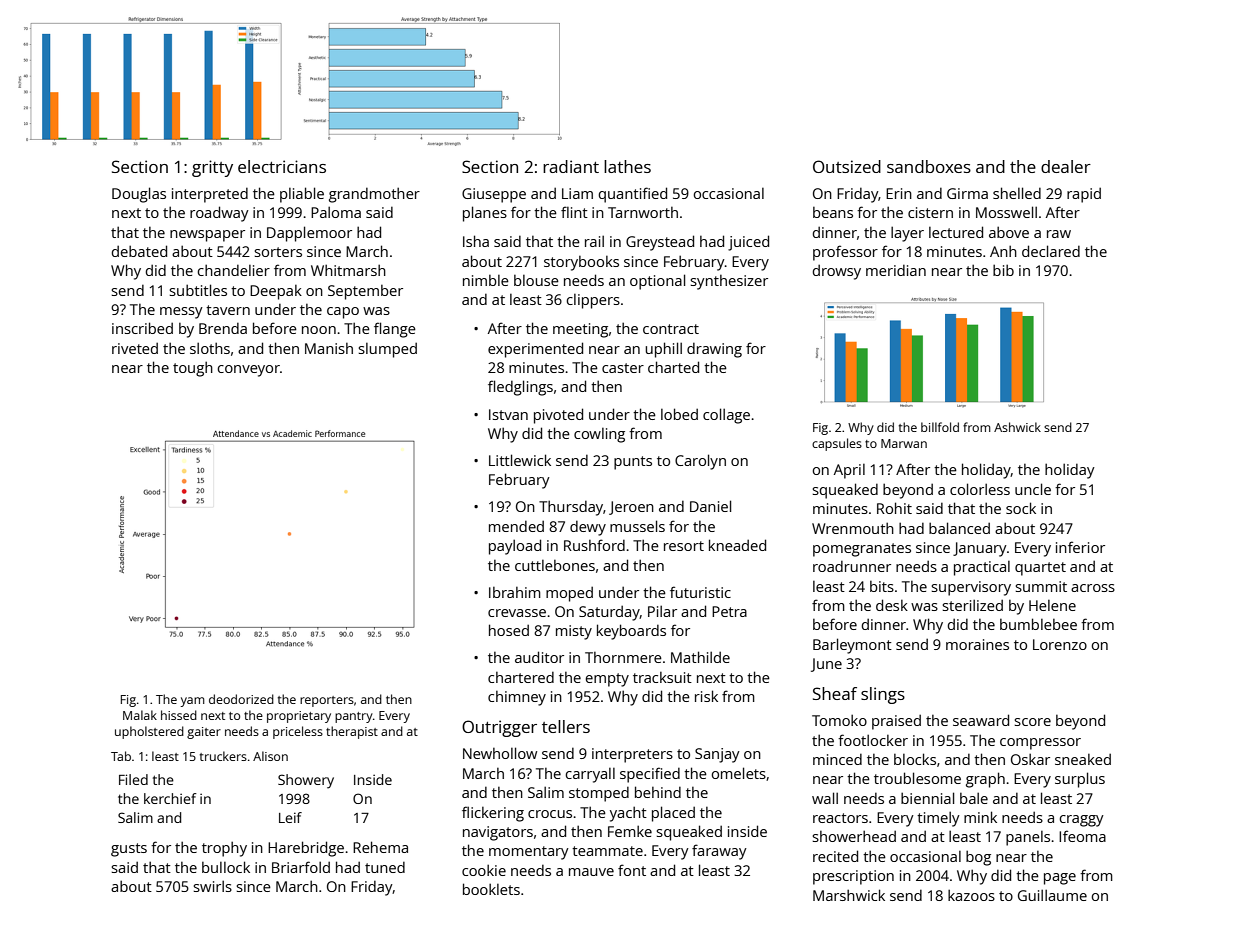 This page has height=952, width=1233. Describe the element at coordinates (566, 726) in the page. I see `tellers` at that location.
